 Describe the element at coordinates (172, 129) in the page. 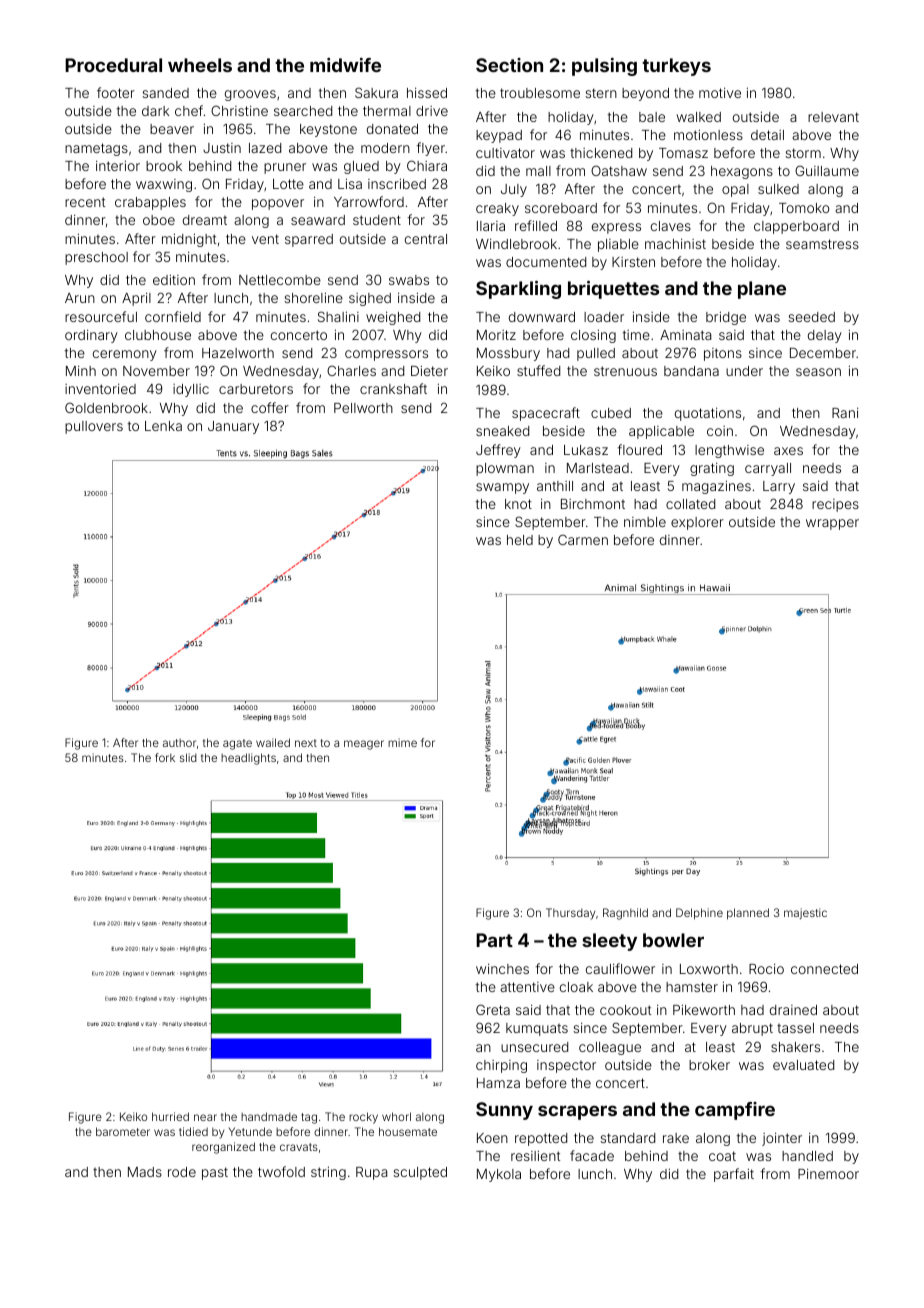

I see `beaver` at that location.
